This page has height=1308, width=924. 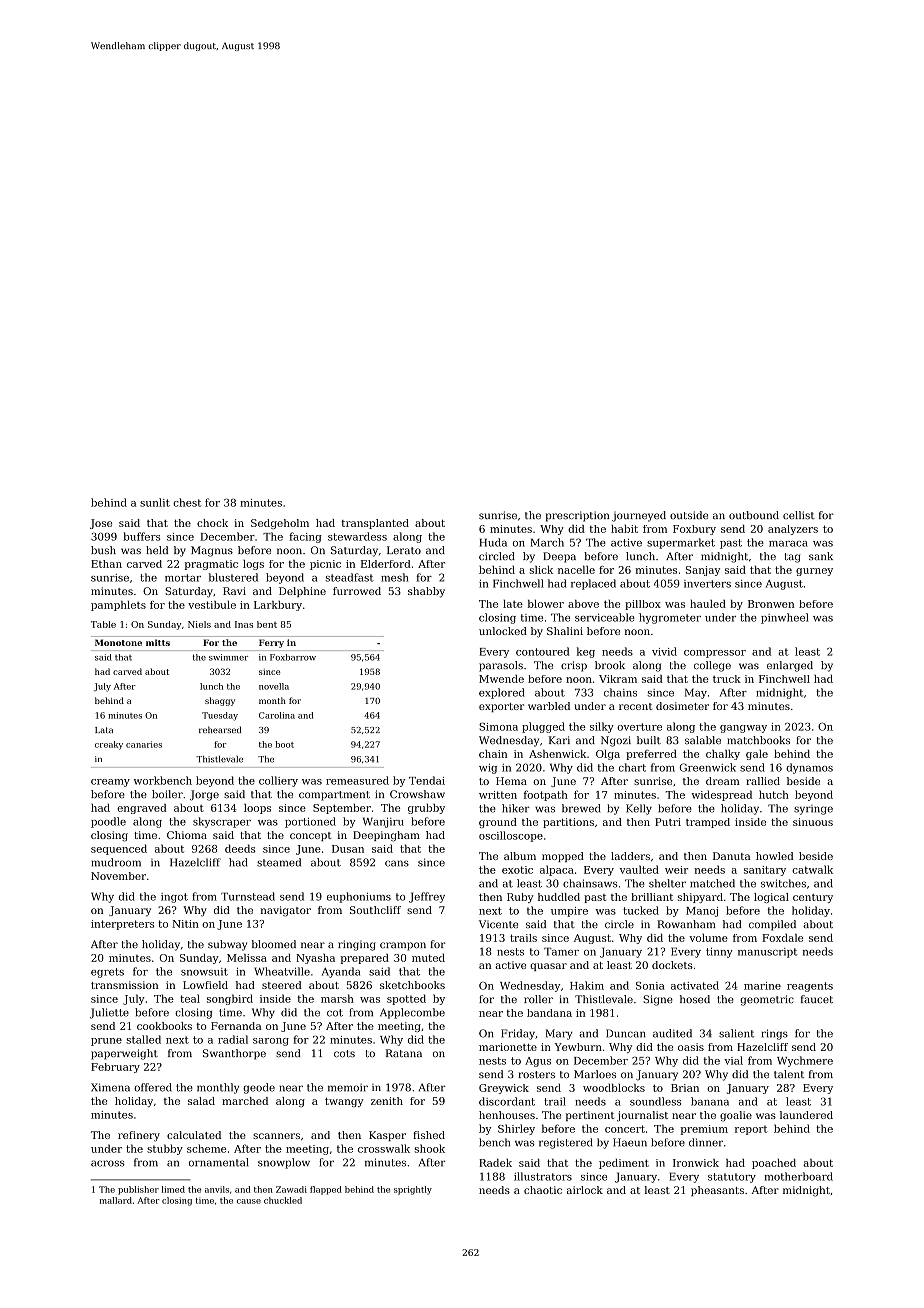 I want to click on tramped, so click(x=708, y=823).
